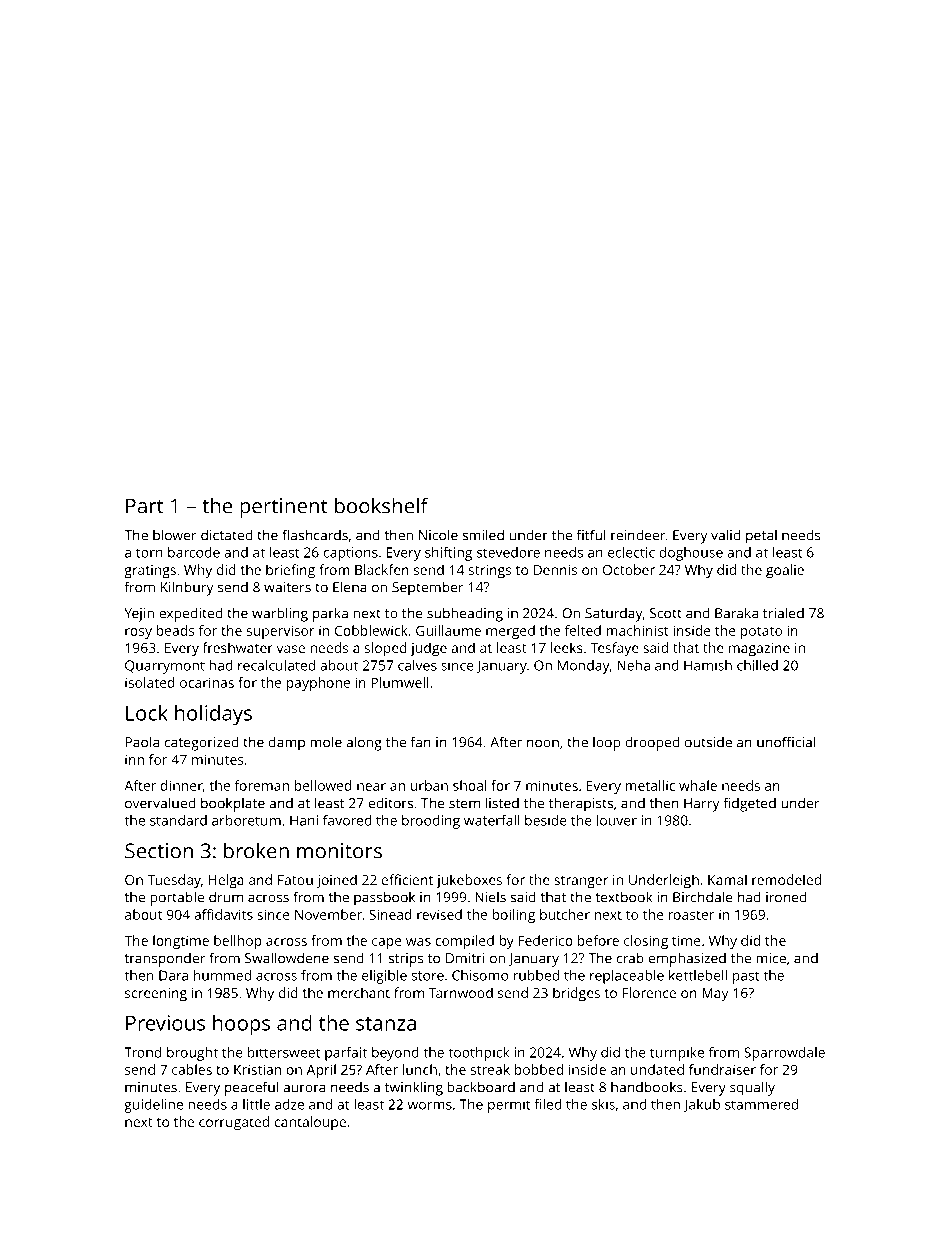 Image resolution: width=952 pixels, height=1233 pixels. I want to click on ocarinas, so click(207, 682).
